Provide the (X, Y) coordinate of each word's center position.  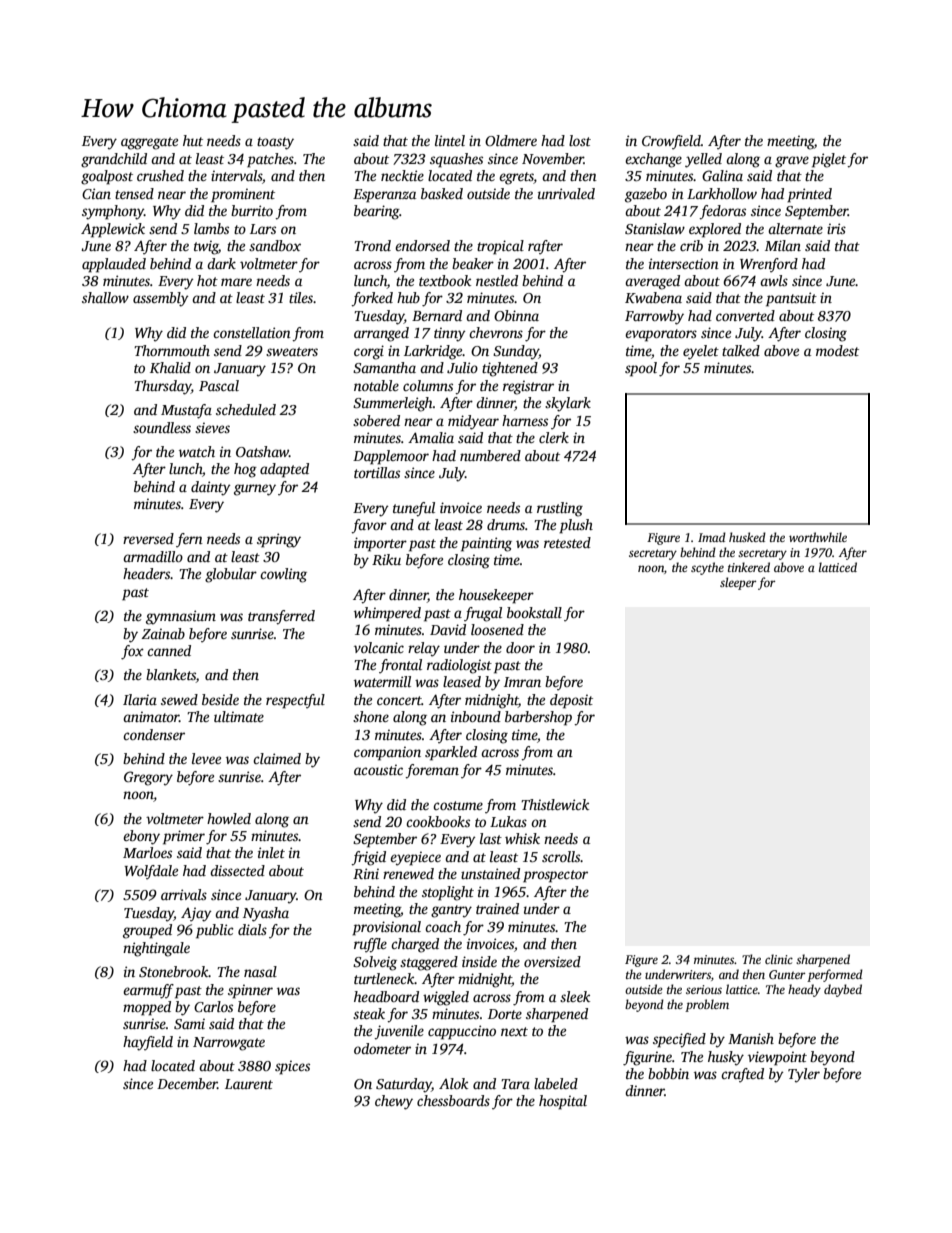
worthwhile (818, 537)
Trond (372, 245)
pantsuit (791, 299)
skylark (568, 404)
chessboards (453, 1100)
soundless (162, 427)
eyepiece (415, 858)
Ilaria (140, 699)
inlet (271, 852)
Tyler (804, 1075)
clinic (779, 959)
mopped (147, 1008)
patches (270, 160)
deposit (571, 701)
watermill (382, 681)
